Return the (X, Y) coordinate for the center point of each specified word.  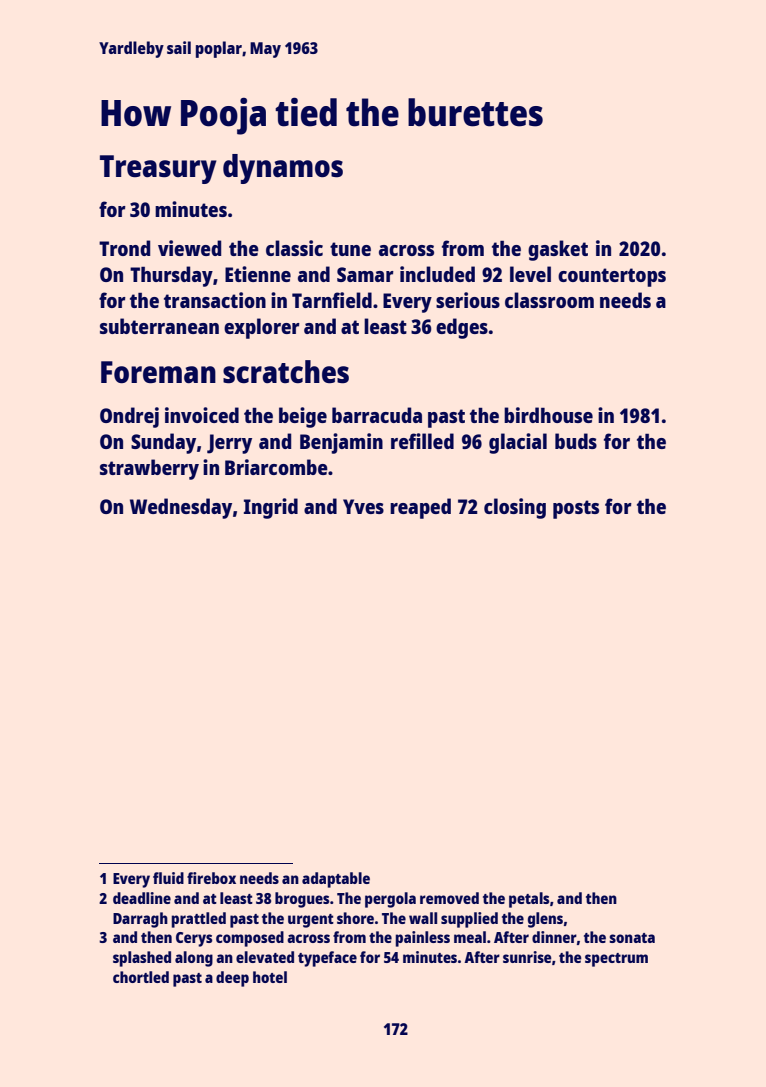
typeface (327, 959)
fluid (168, 878)
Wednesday (181, 508)
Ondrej (129, 417)
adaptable (336, 880)
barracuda (377, 415)
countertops (612, 277)
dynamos (283, 169)
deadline (142, 898)
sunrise (527, 957)
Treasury (158, 169)
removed (449, 898)
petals (529, 900)
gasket (558, 250)
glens (545, 920)
